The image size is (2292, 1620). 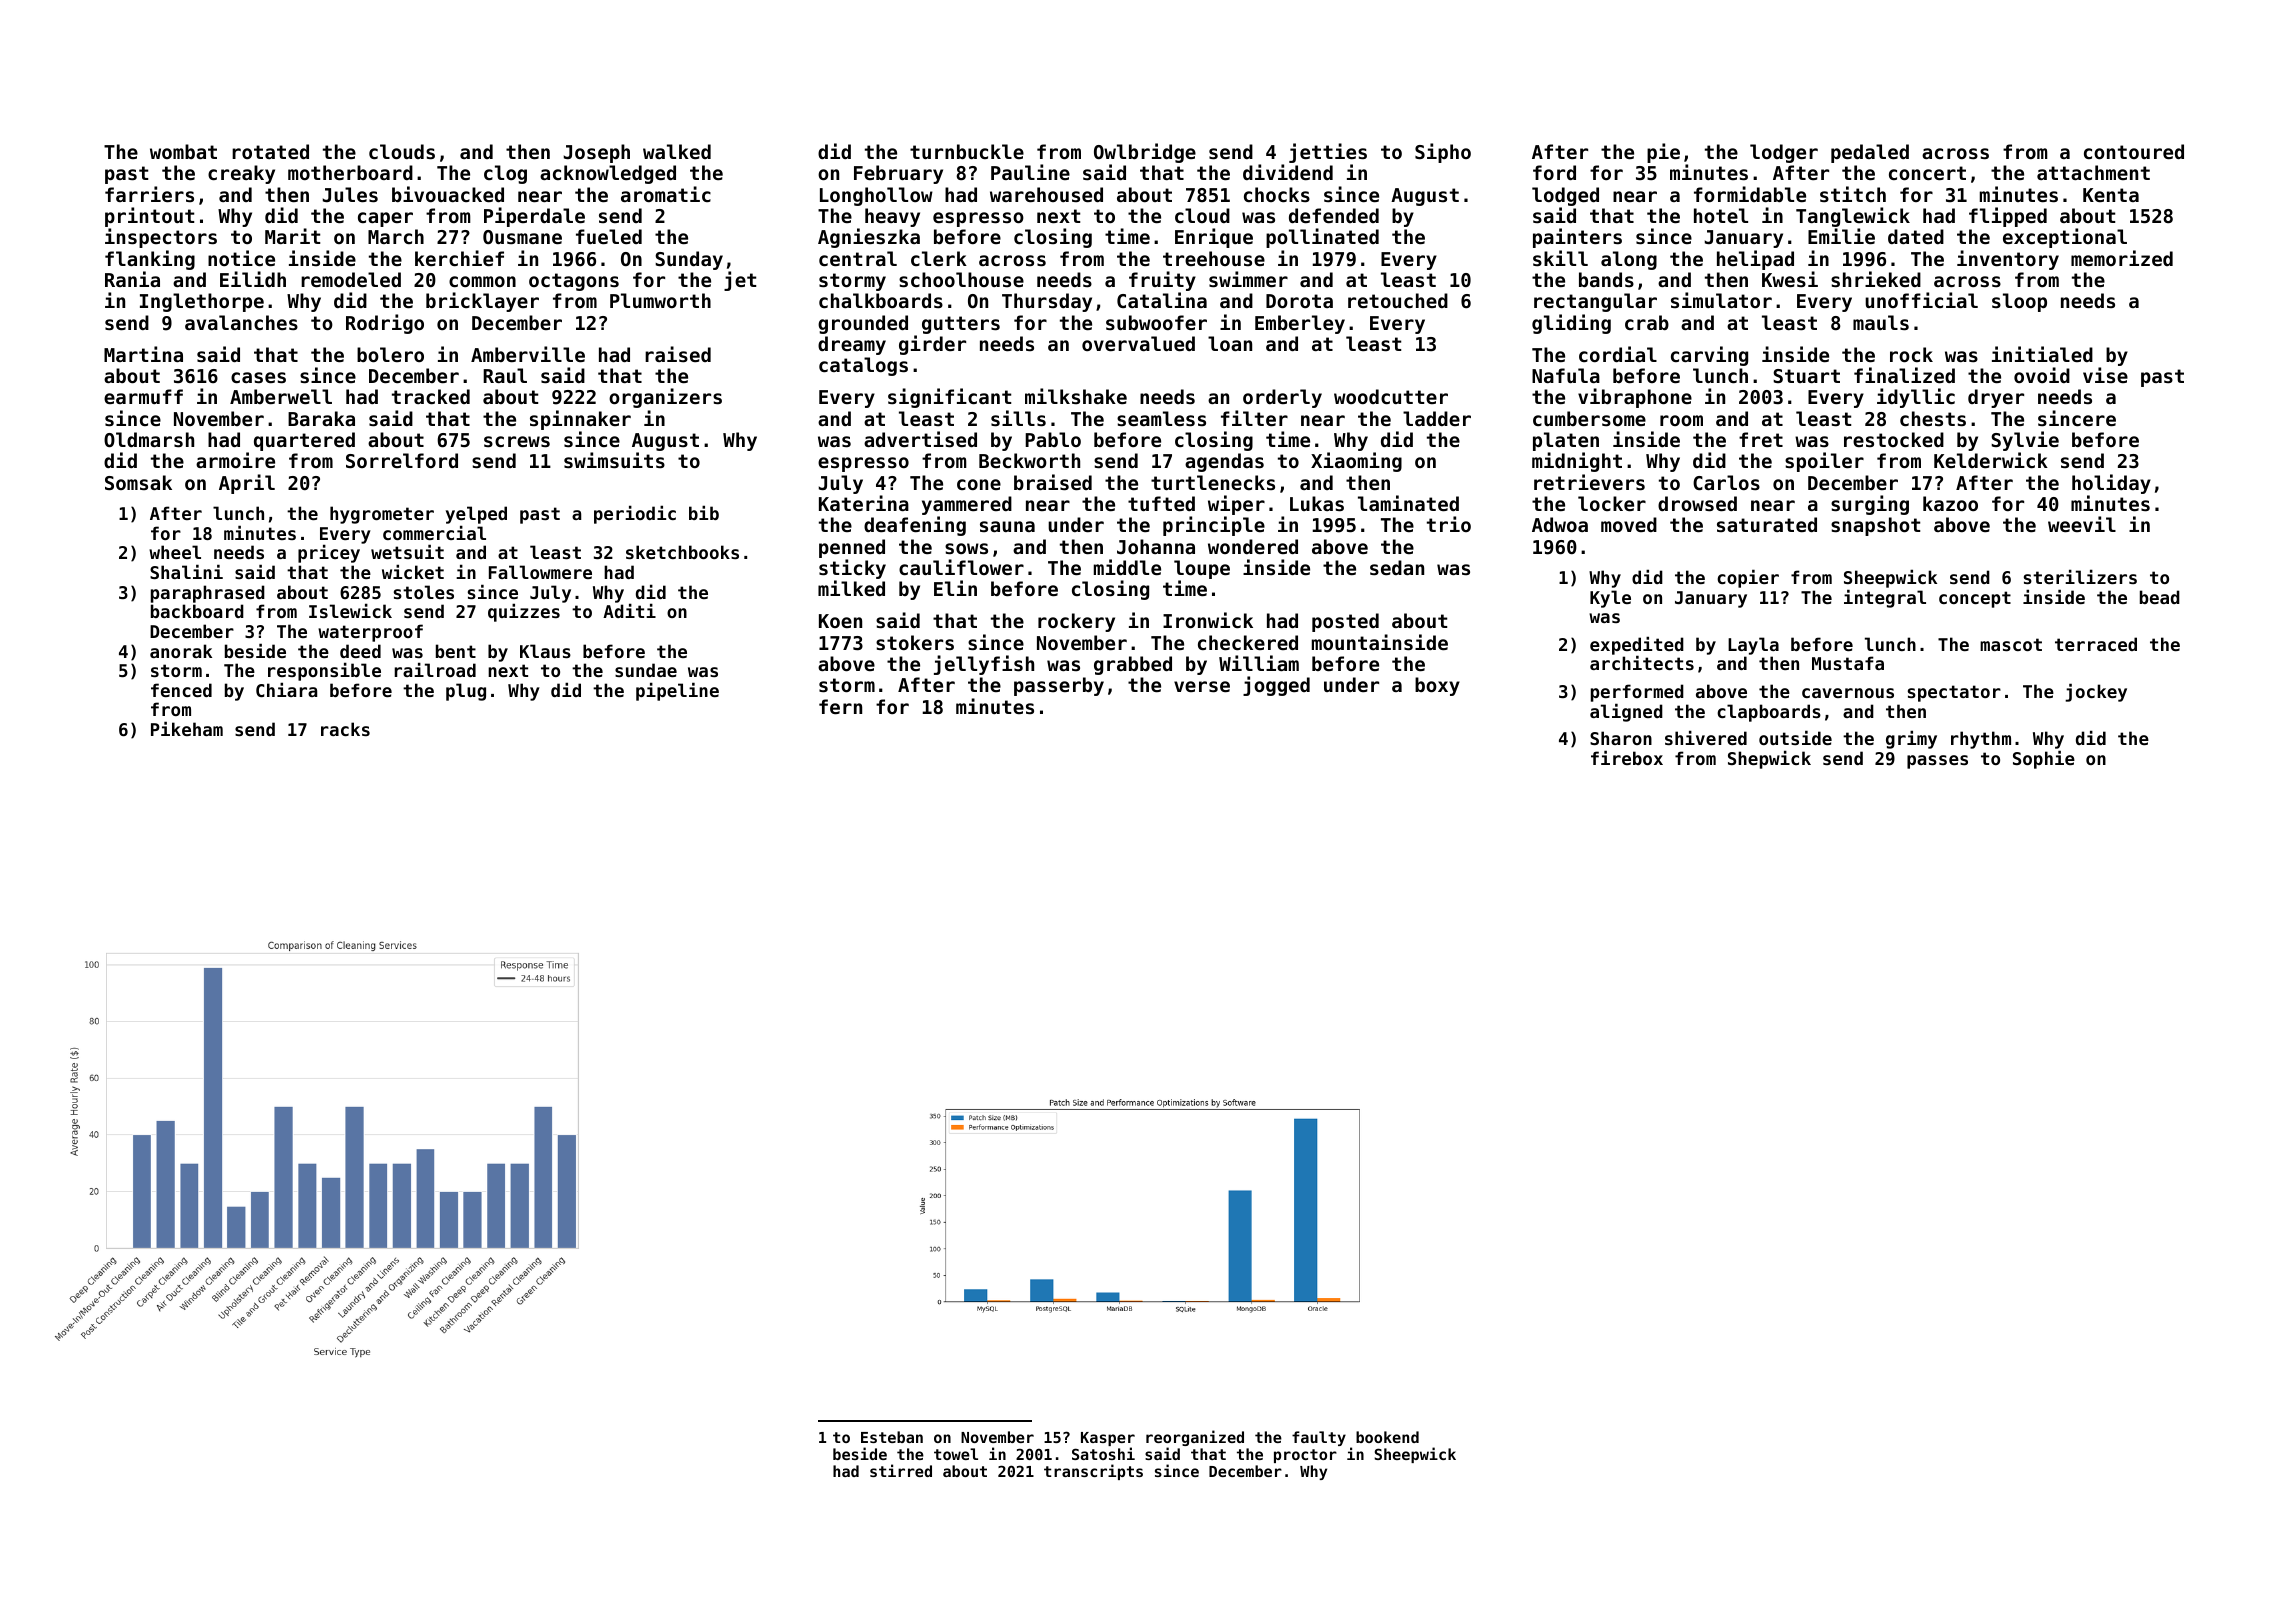 What do you see at coordinates (1443, 153) in the image?
I see `Sipho` at bounding box center [1443, 153].
